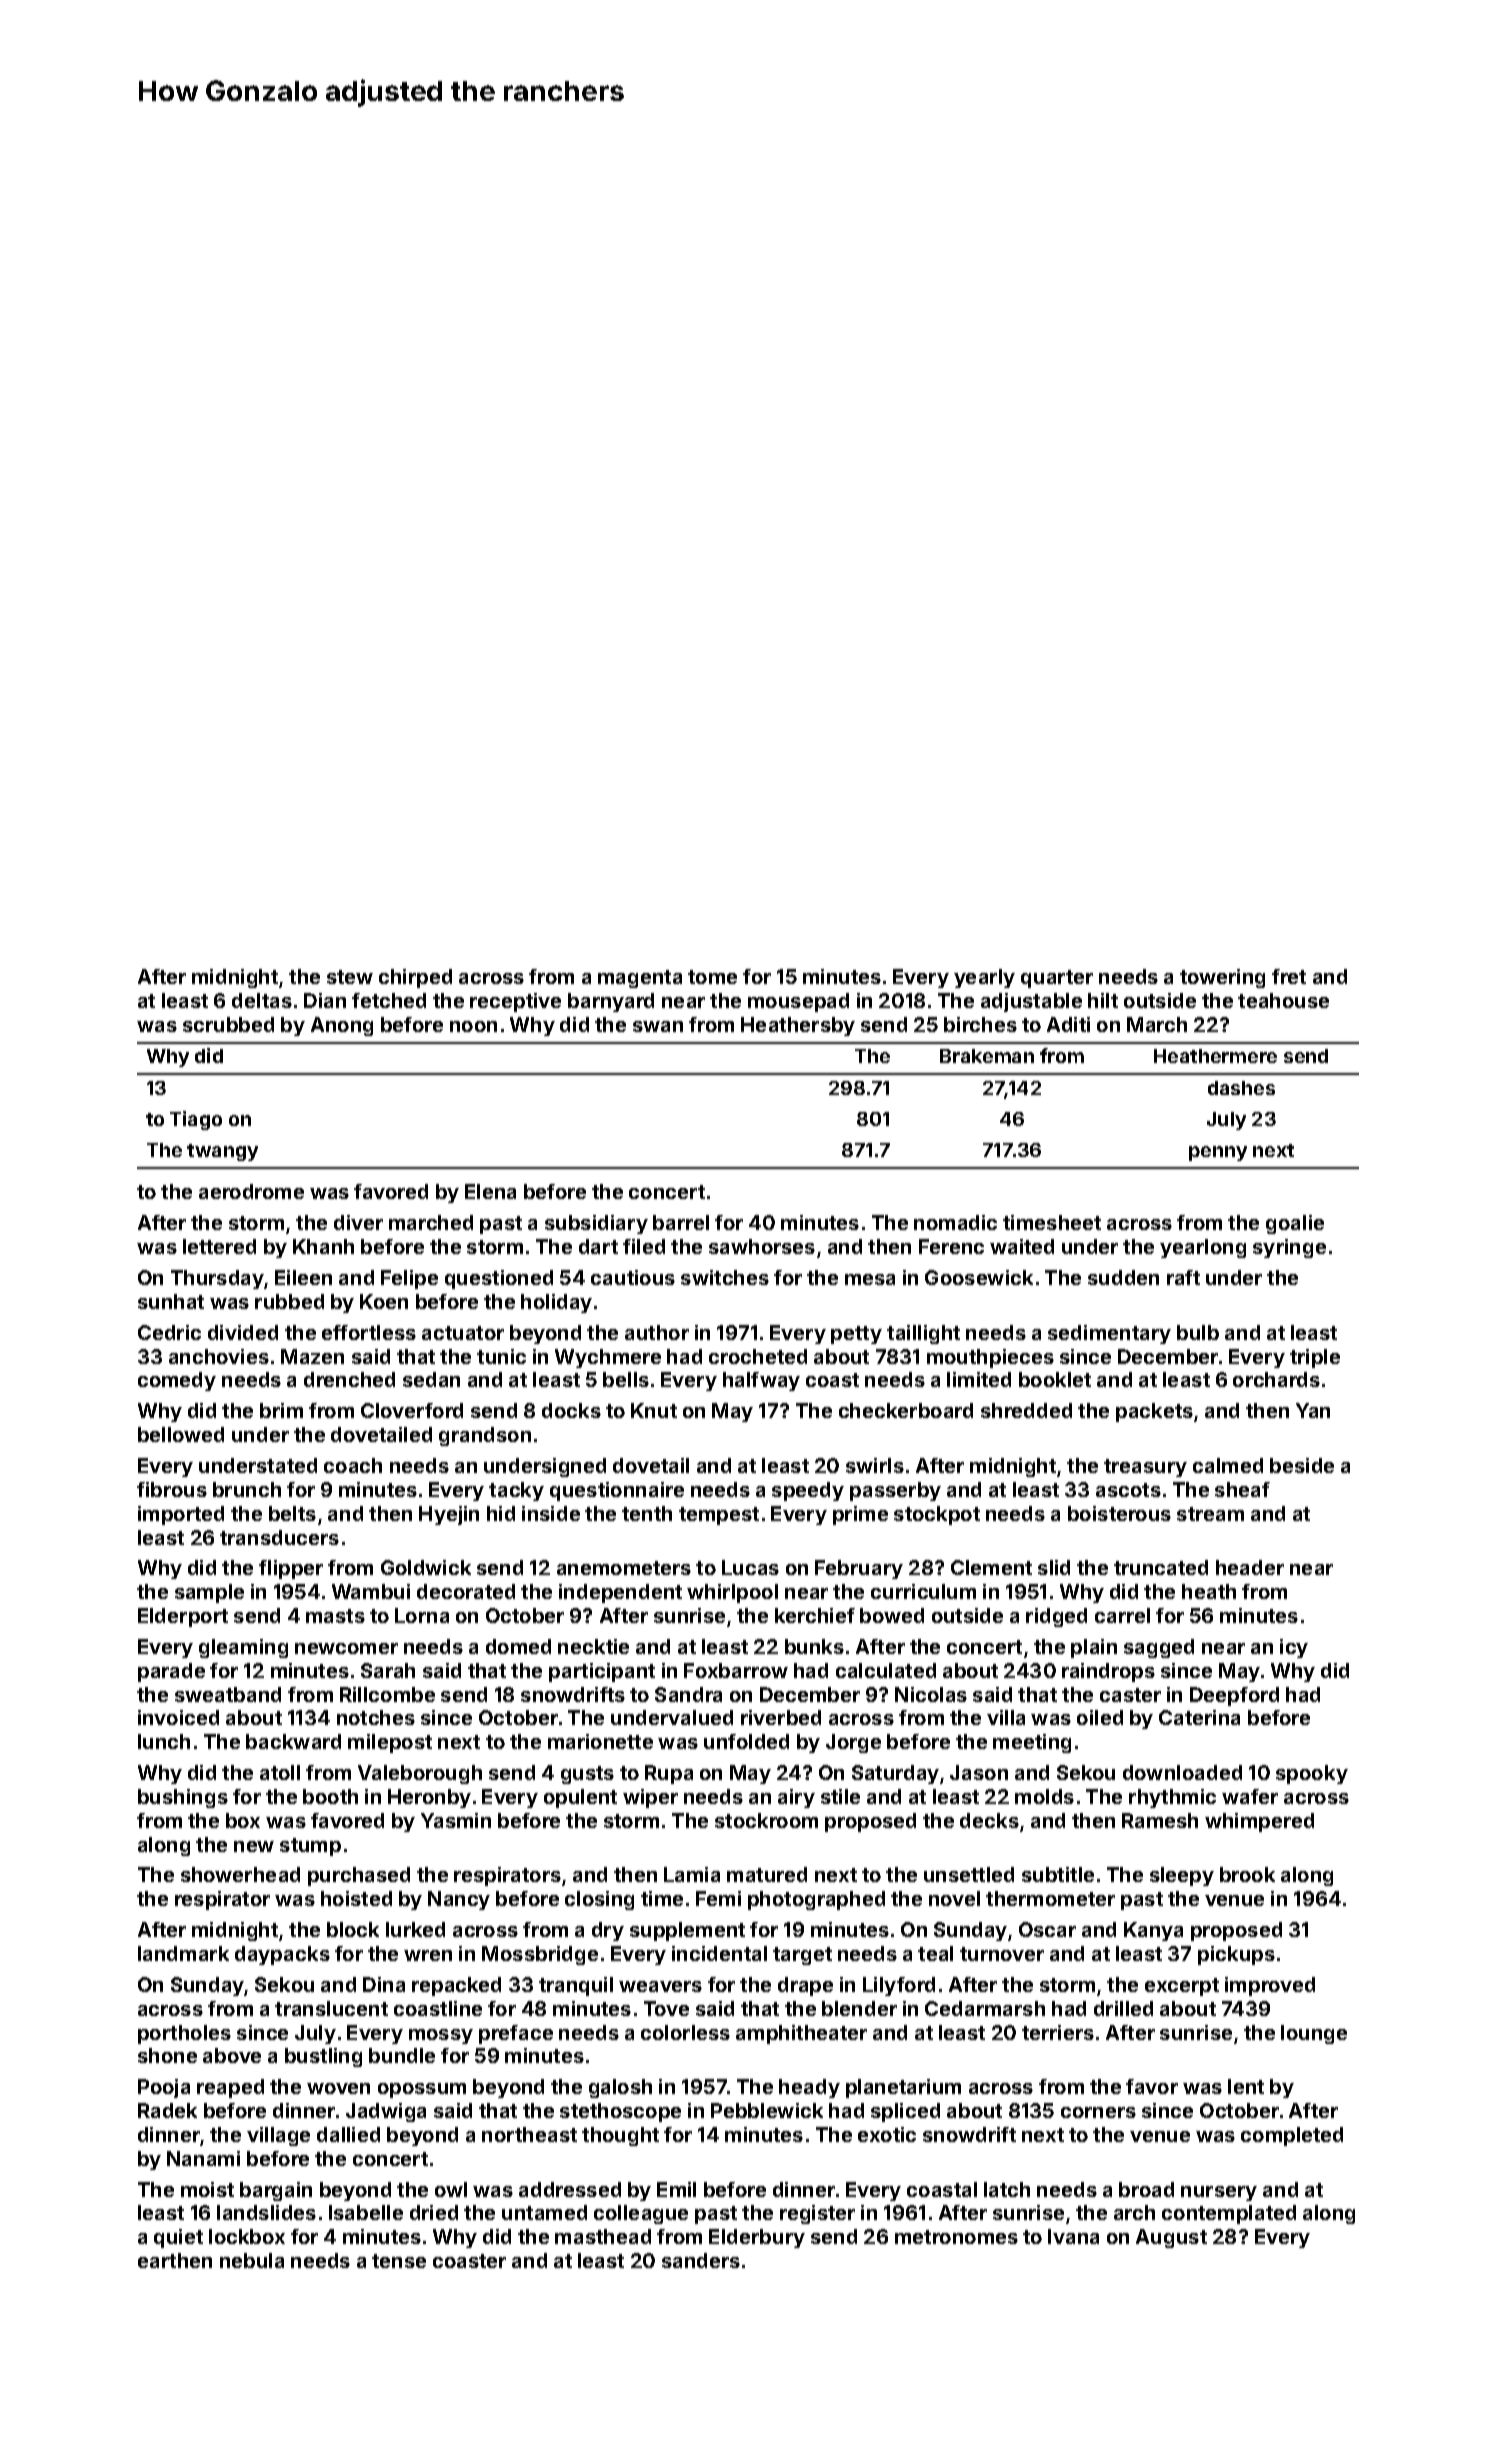 This screenshot has width=1496, height=2464. I want to click on calmed, so click(1228, 1465).
